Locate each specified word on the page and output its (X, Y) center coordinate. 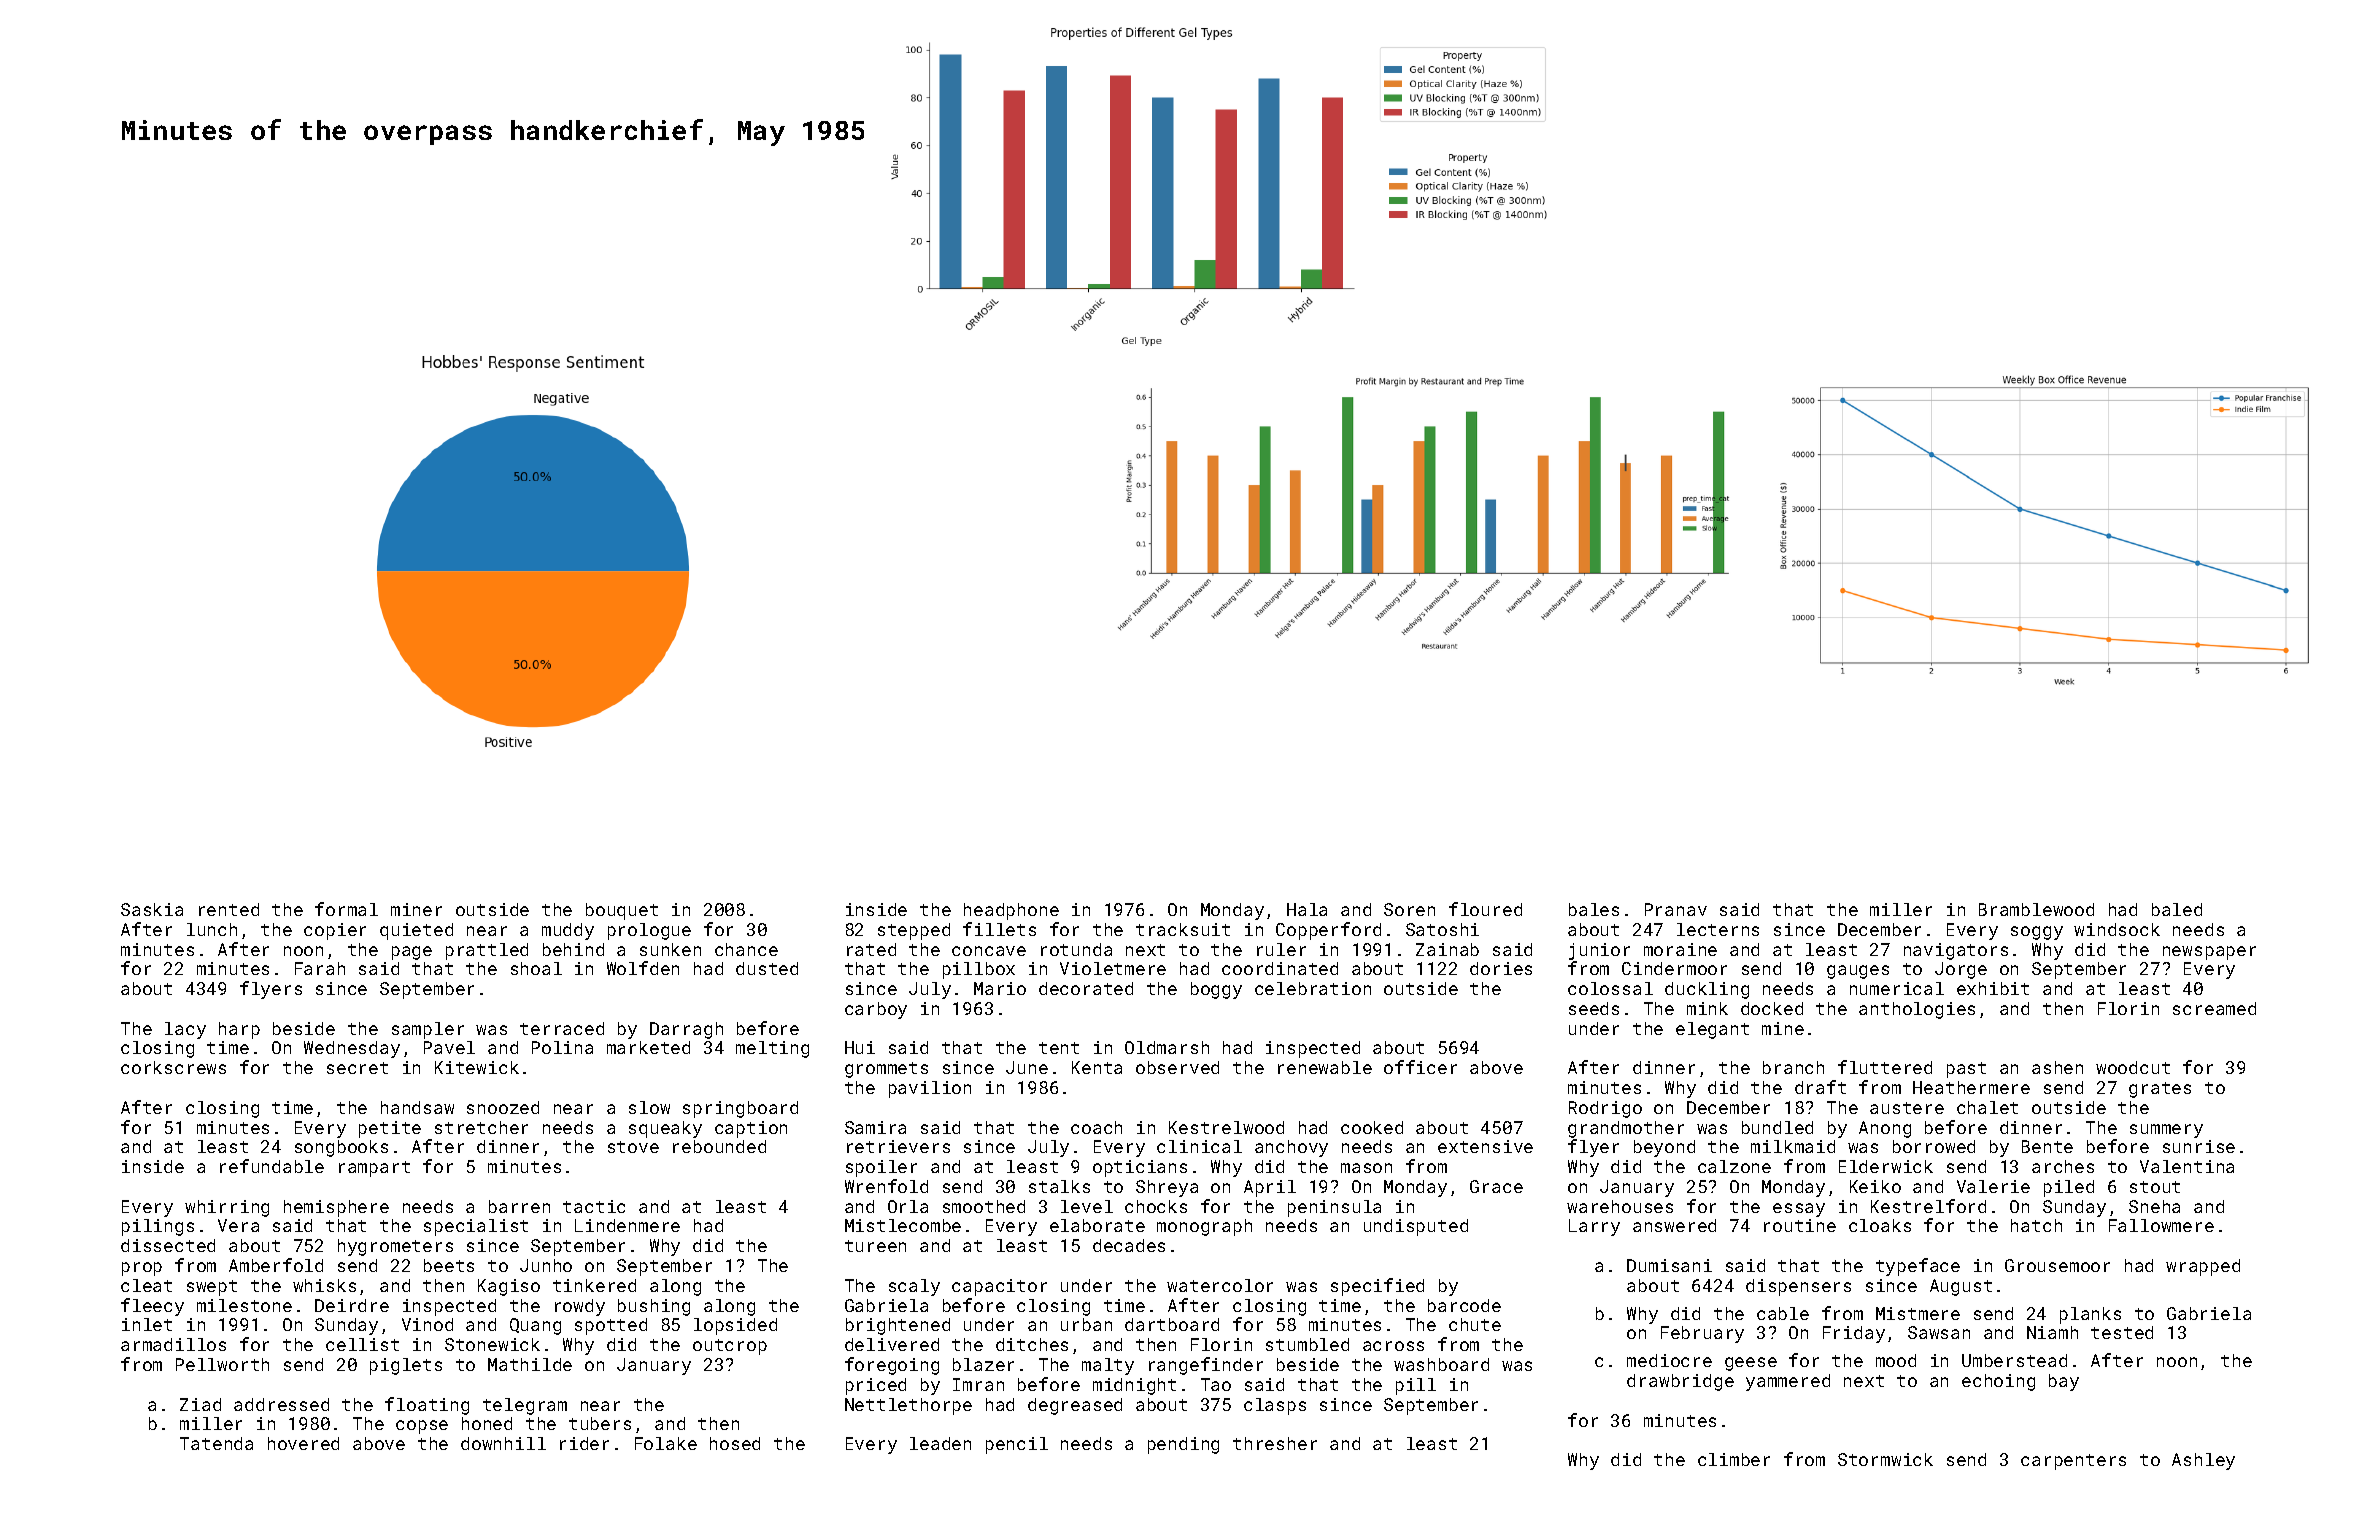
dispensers (1798, 1287)
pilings (158, 1227)
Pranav (1676, 909)
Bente (2047, 1146)
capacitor (999, 1287)
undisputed (1416, 1227)
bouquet (622, 911)
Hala (1307, 909)
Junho (546, 1265)
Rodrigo (1605, 1109)
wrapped (2203, 1267)
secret (357, 1068)
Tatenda (216, 1443)
